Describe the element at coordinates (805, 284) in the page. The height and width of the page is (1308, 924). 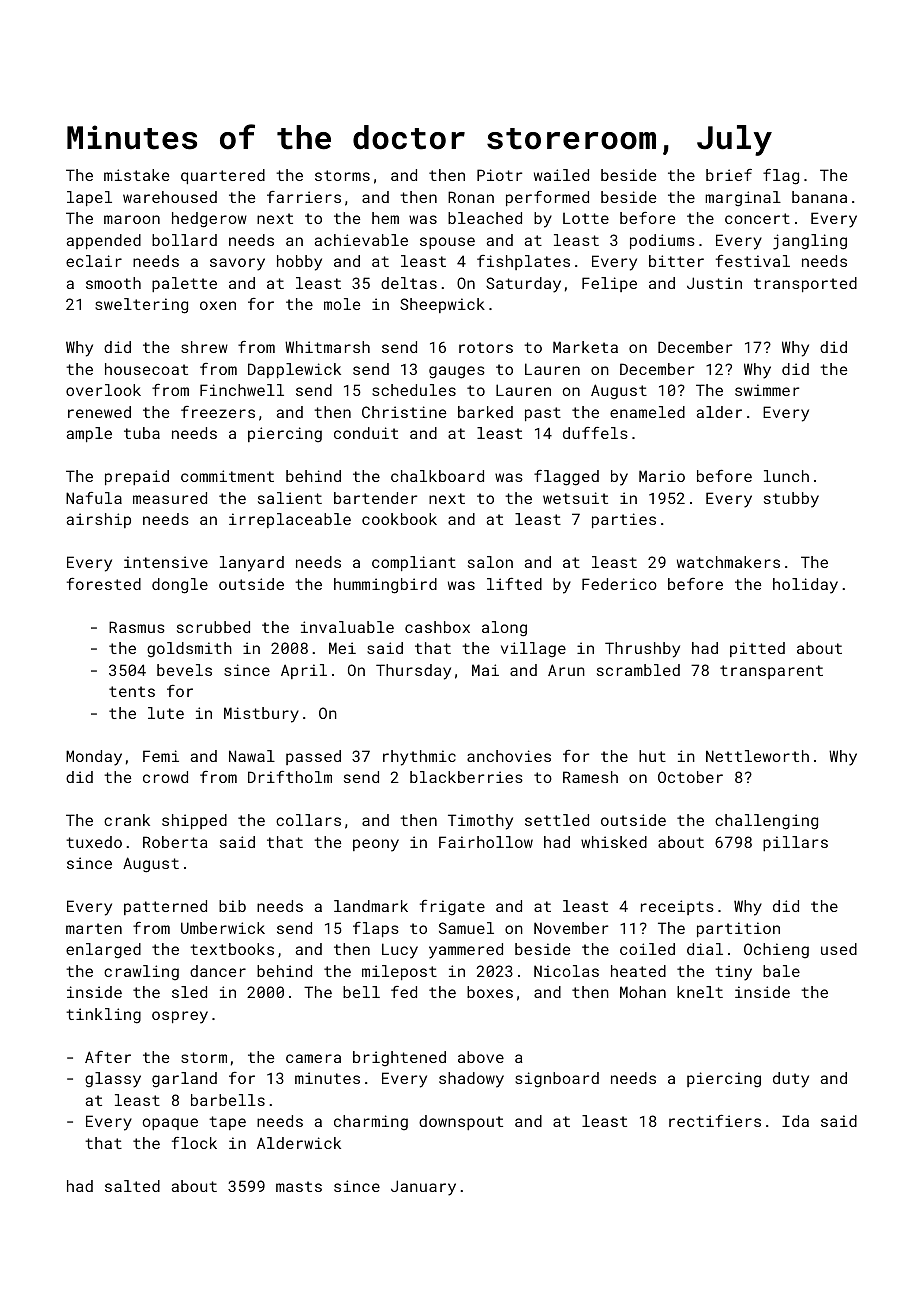
I see `transported` at that location.
